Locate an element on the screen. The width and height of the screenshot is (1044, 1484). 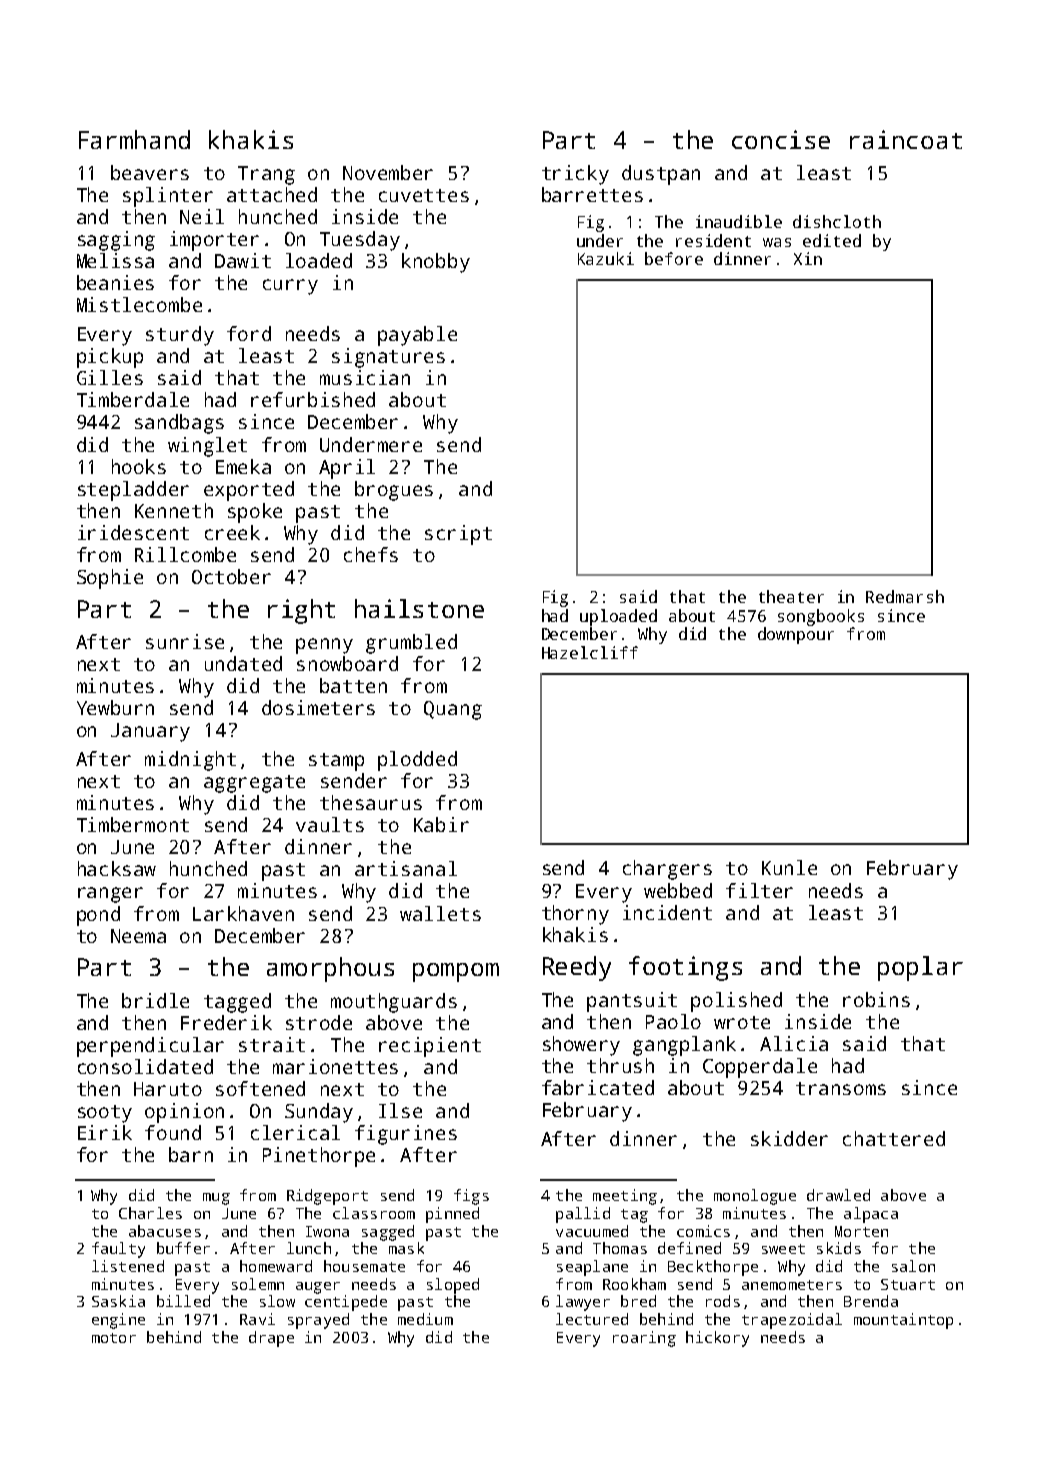
downpour is located at coordinates (796, 635).
